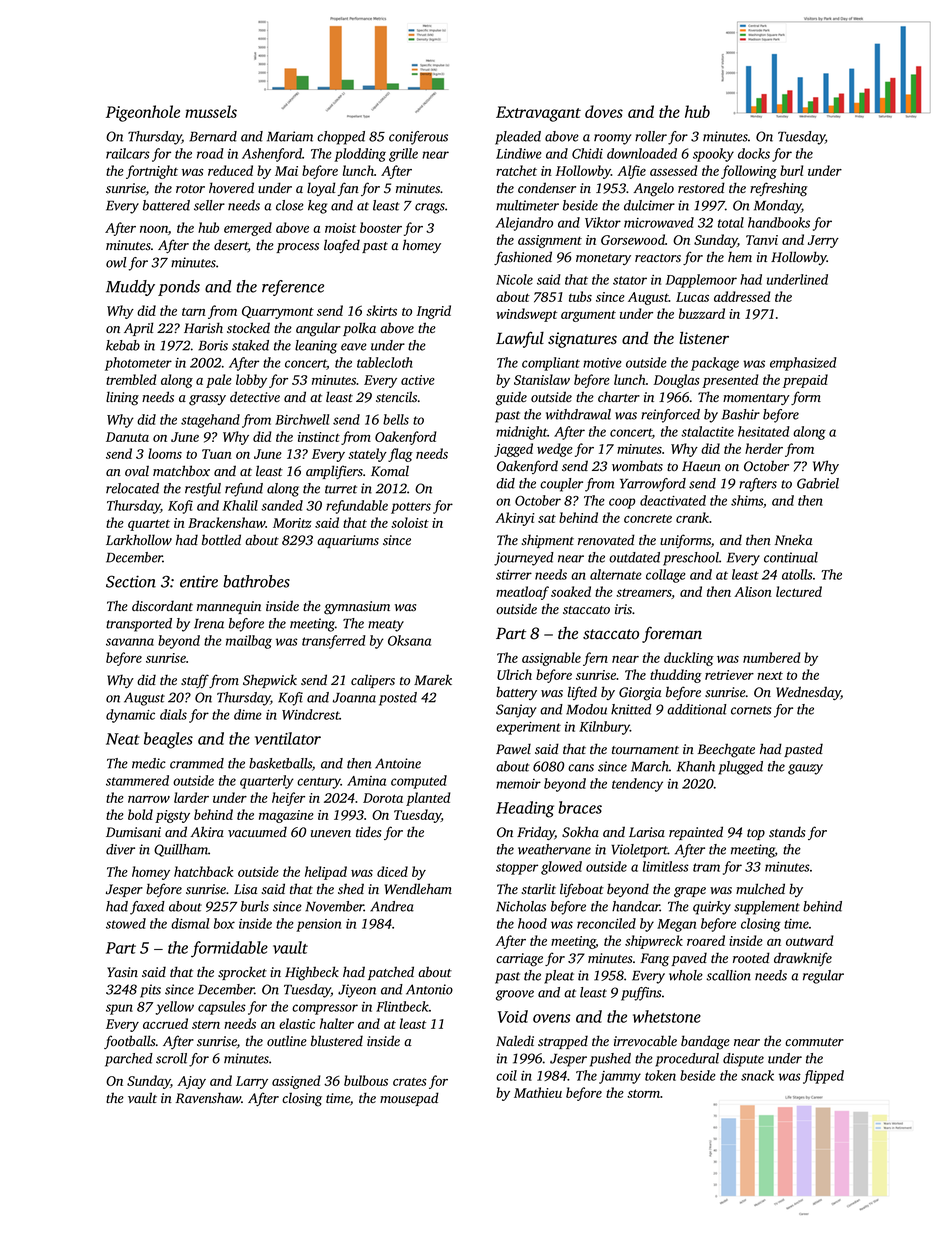 This screenshot has height=1233, width=952. What do you see at coordinates (799, 591) in the screenshot?
I see `lectured` at bounding box center [799, 591].
